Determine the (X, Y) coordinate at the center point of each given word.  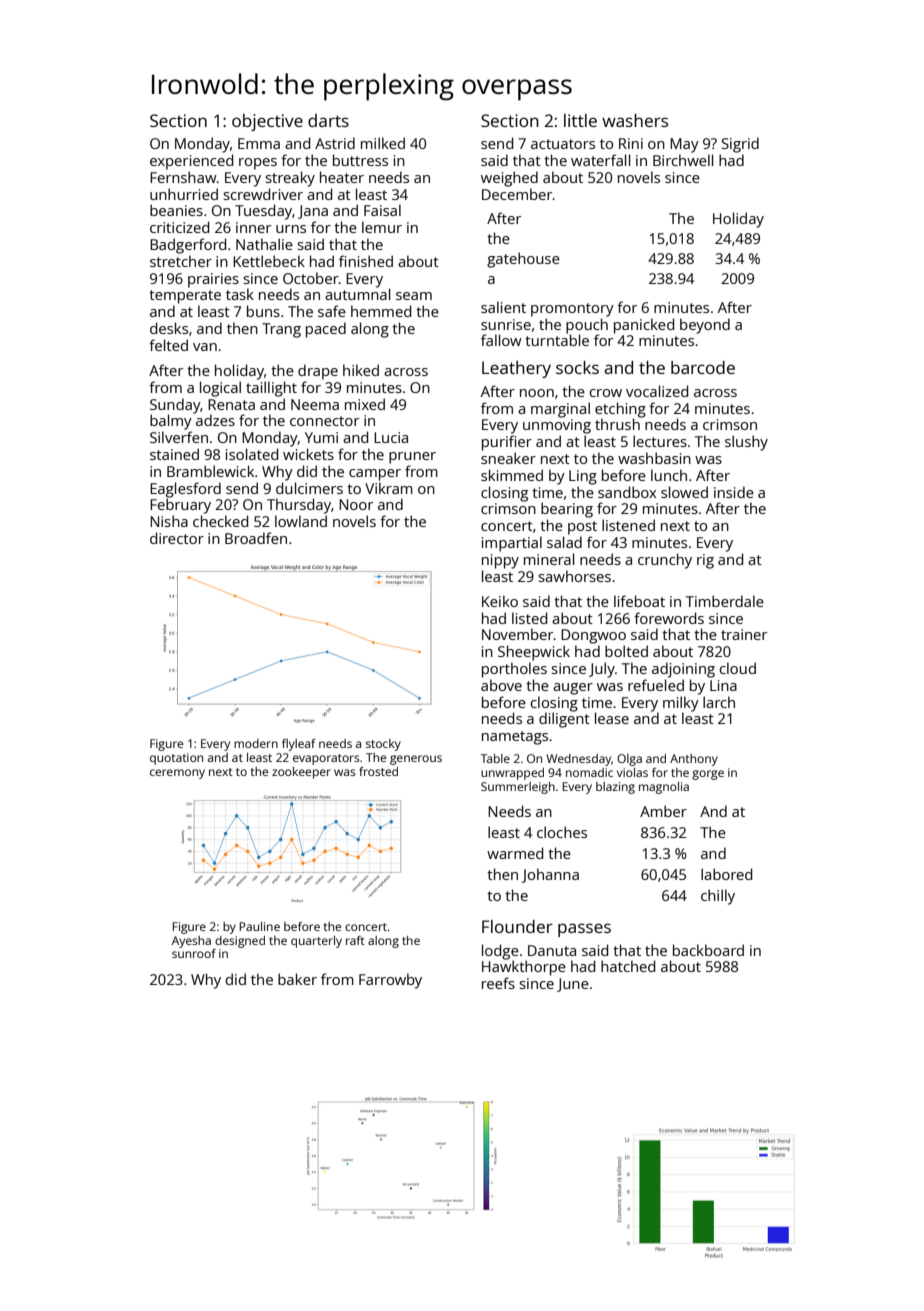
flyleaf (299, 745)
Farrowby (390, 981)
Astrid (335, 143)
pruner (412, 458)
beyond (705, 326)
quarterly (316, 942)
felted (168, 345)
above (501, 685)
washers (635, 120)
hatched (628, 966)
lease (612, 718)
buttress (360, 160)
